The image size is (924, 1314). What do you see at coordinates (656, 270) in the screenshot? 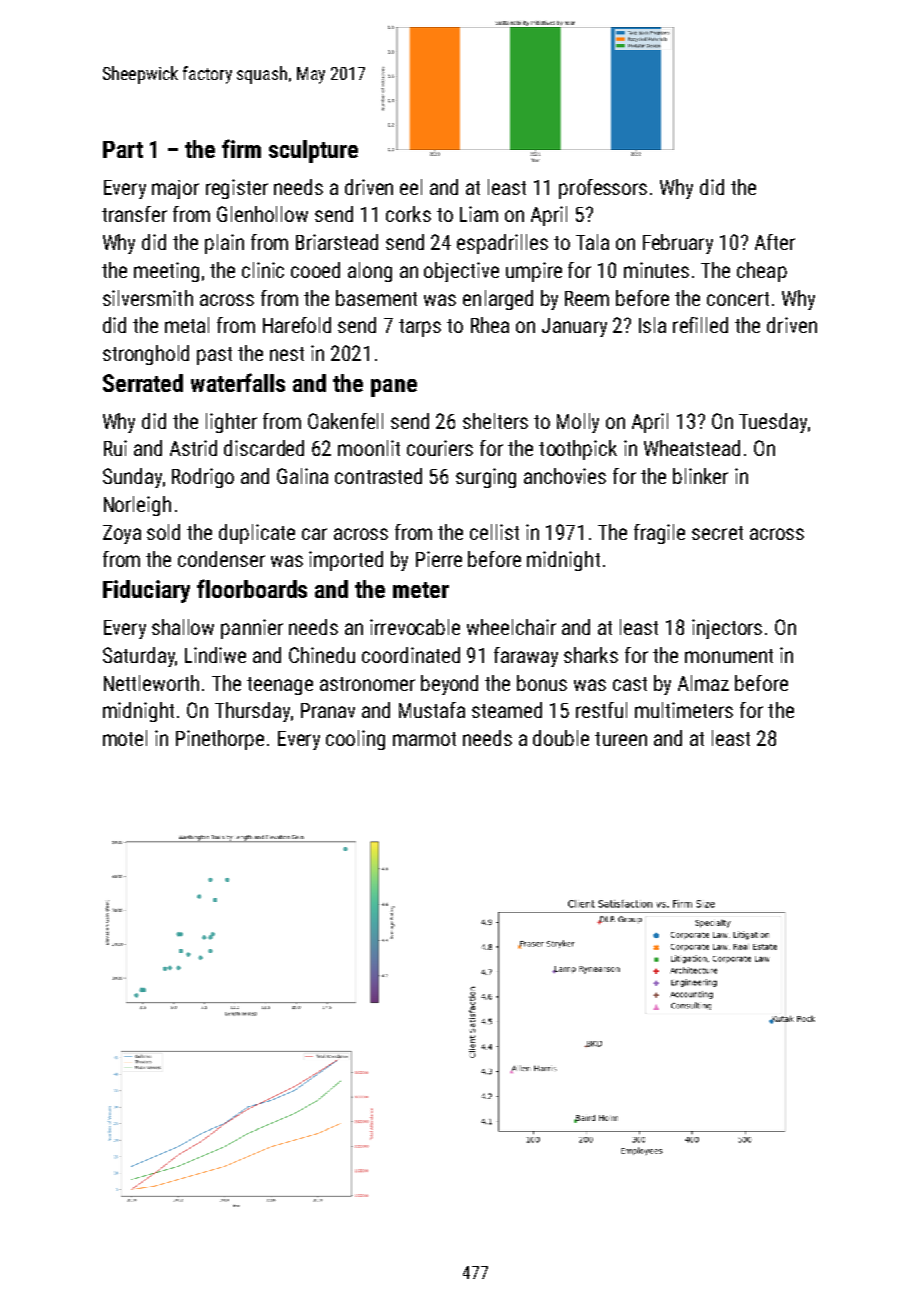
I see `minutes` at bounding box center [656, 270].
